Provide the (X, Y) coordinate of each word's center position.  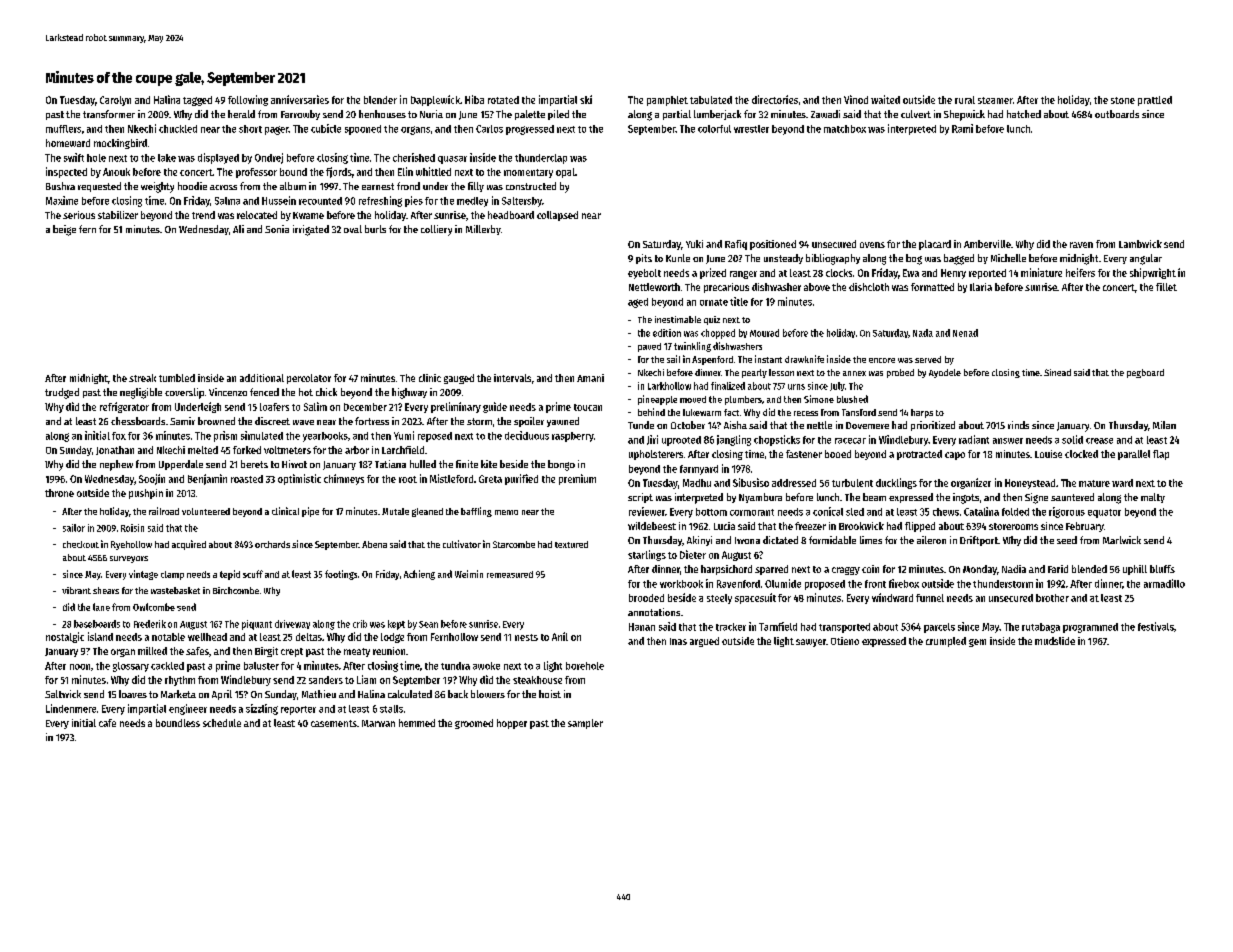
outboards (1117, 114)
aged (638, 303)
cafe (107, 723)
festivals (1156, 626)
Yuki (694, 244)
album (293, 186)
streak (142, 378)
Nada (923, 333)
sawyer (811, 643)
